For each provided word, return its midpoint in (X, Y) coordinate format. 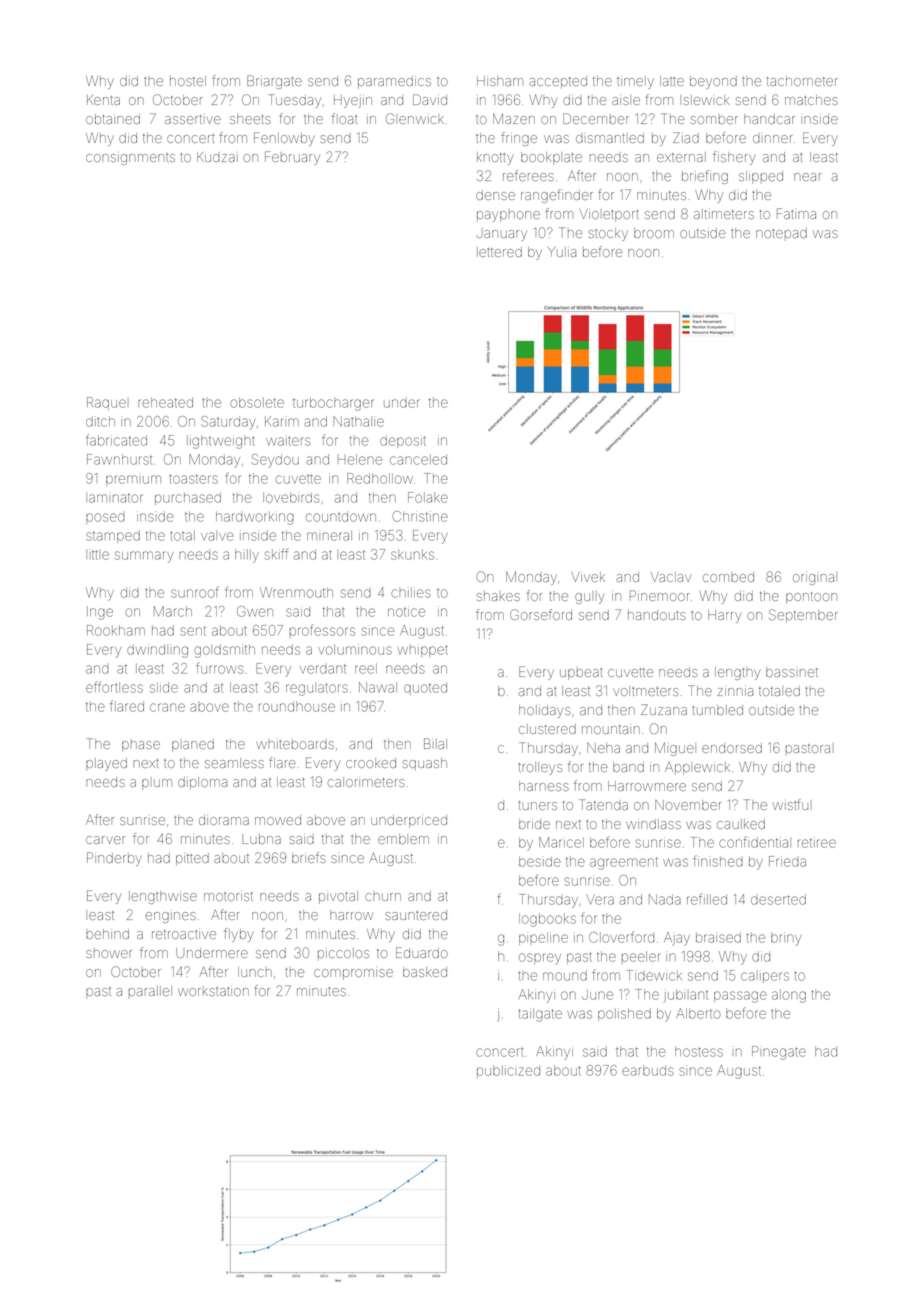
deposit (403, 441)
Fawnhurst (119, 459)
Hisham (500, 81)
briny (786, 939)
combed (728, 577)
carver (105, 840)
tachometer (802, 81)
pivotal (338, 897)
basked (425, 972)
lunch (255, 972)
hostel (188, 81)
